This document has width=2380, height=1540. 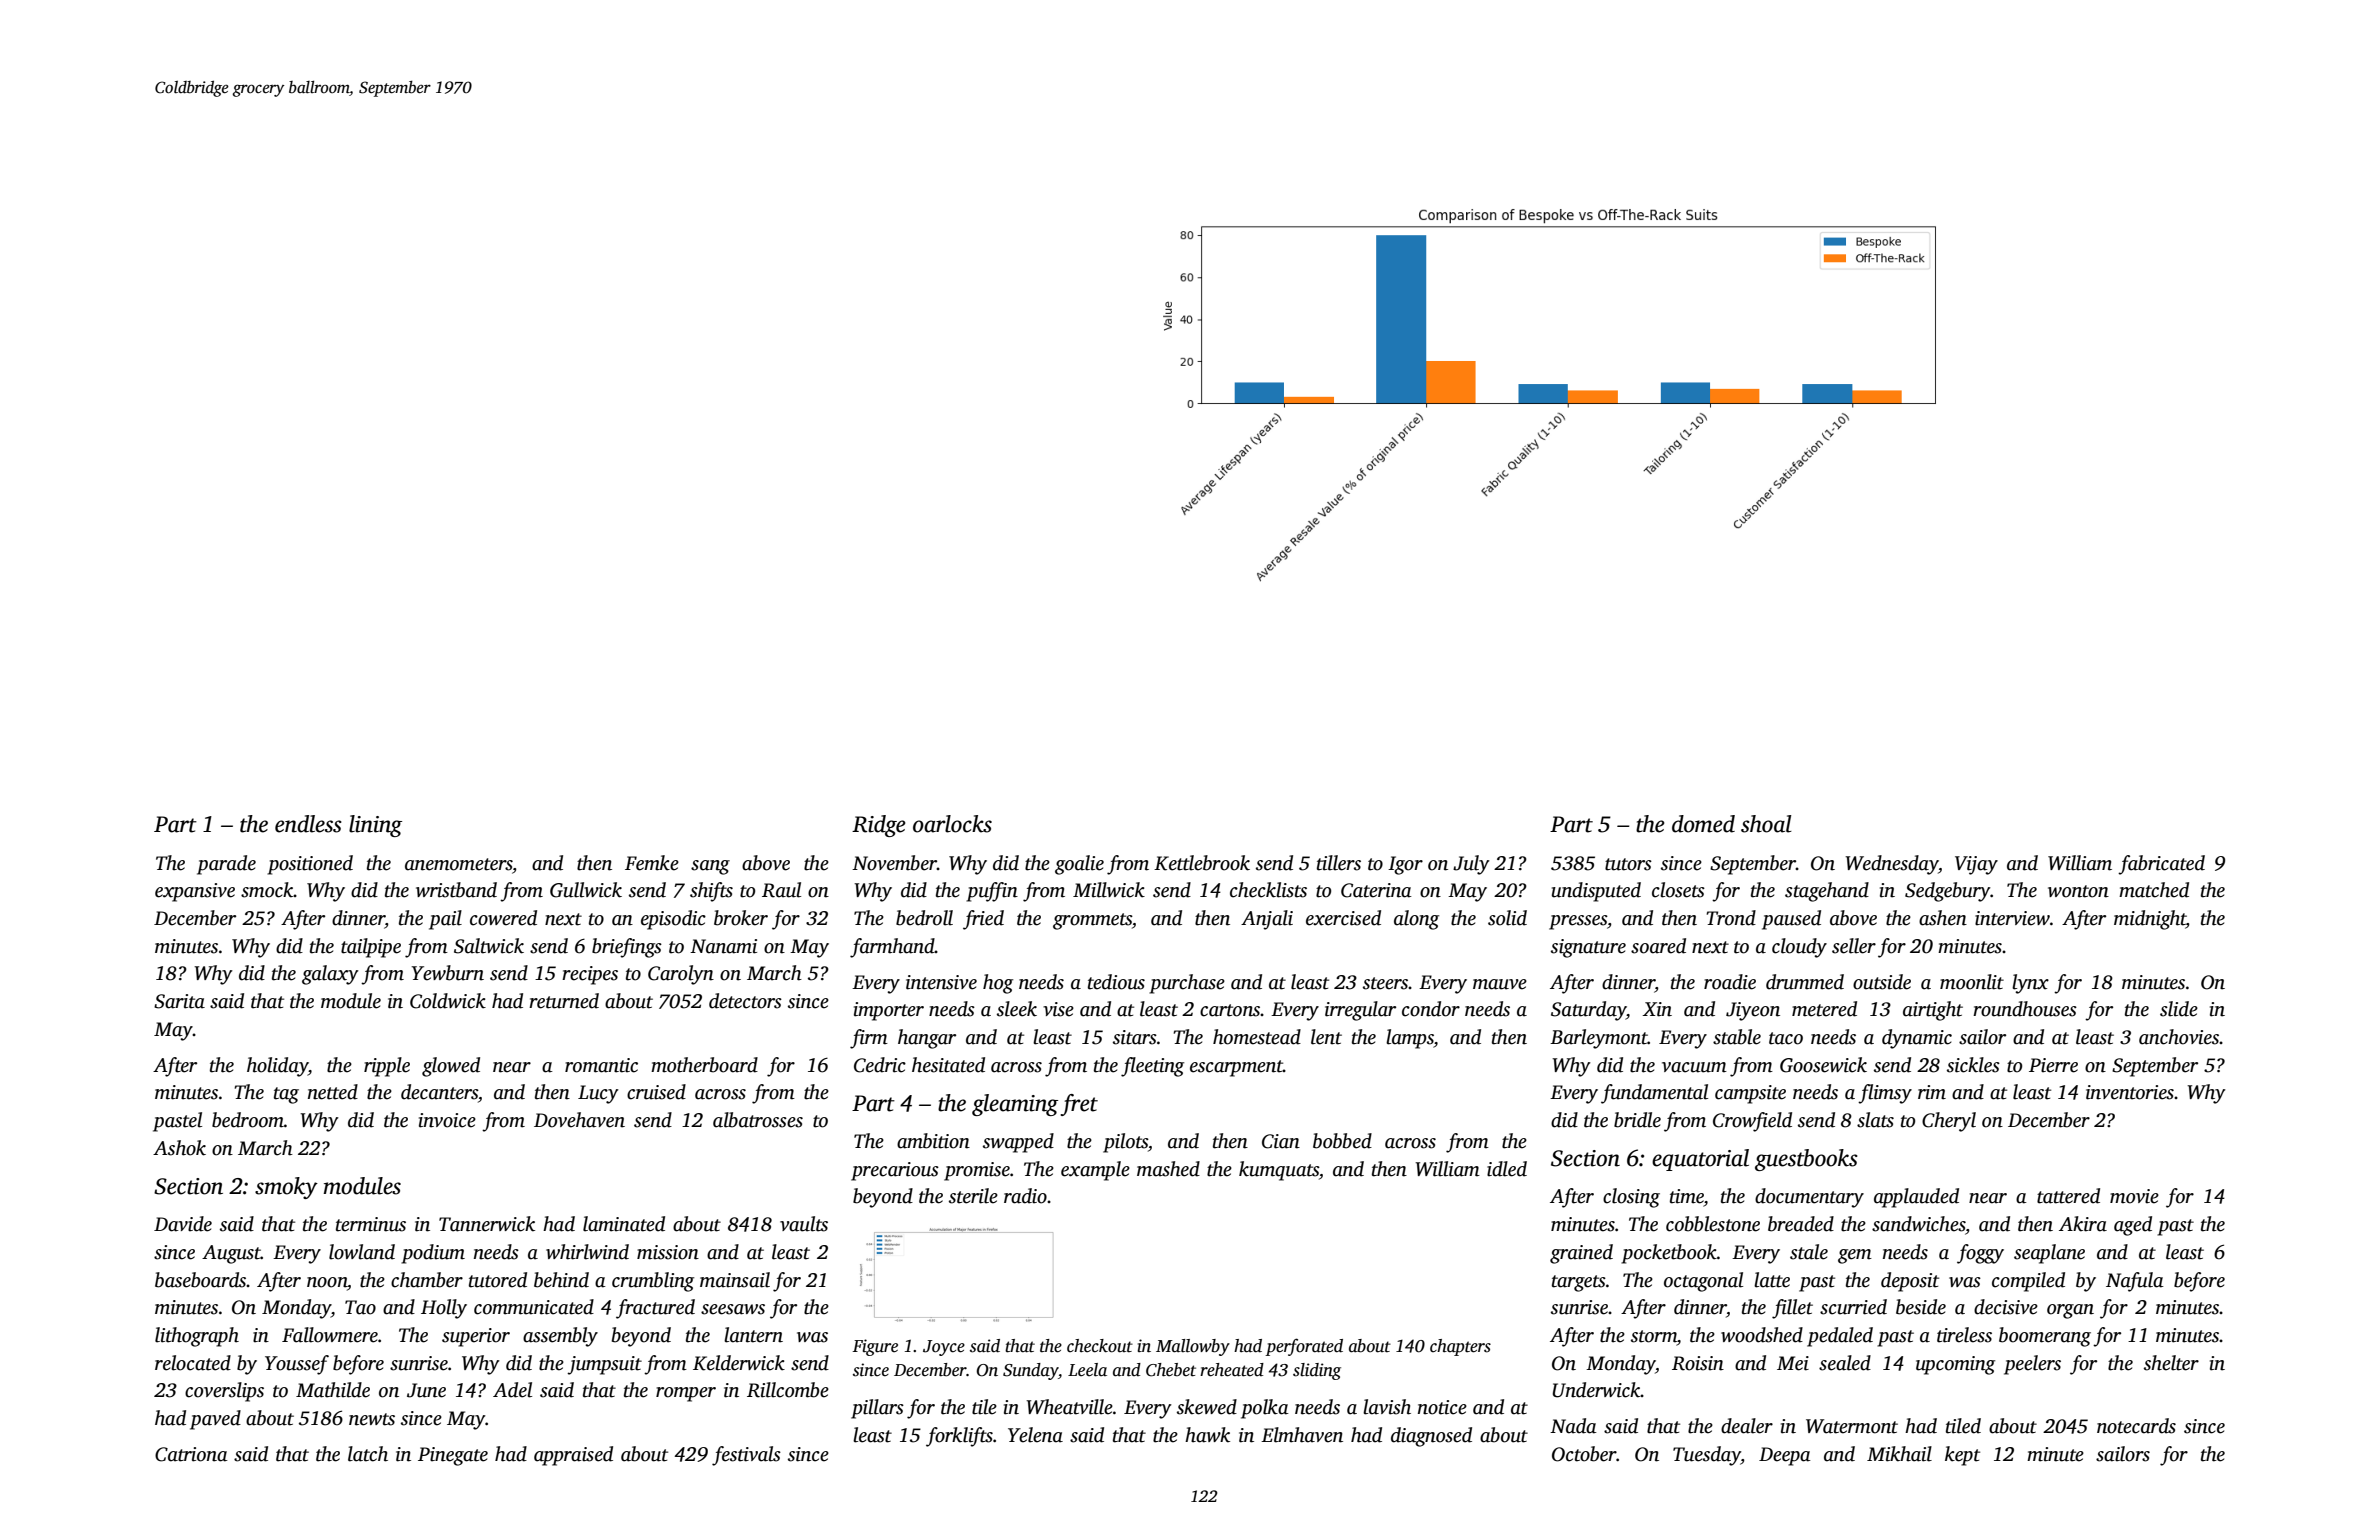 I want to click on Leela, so click(x=1087, y=1370).
